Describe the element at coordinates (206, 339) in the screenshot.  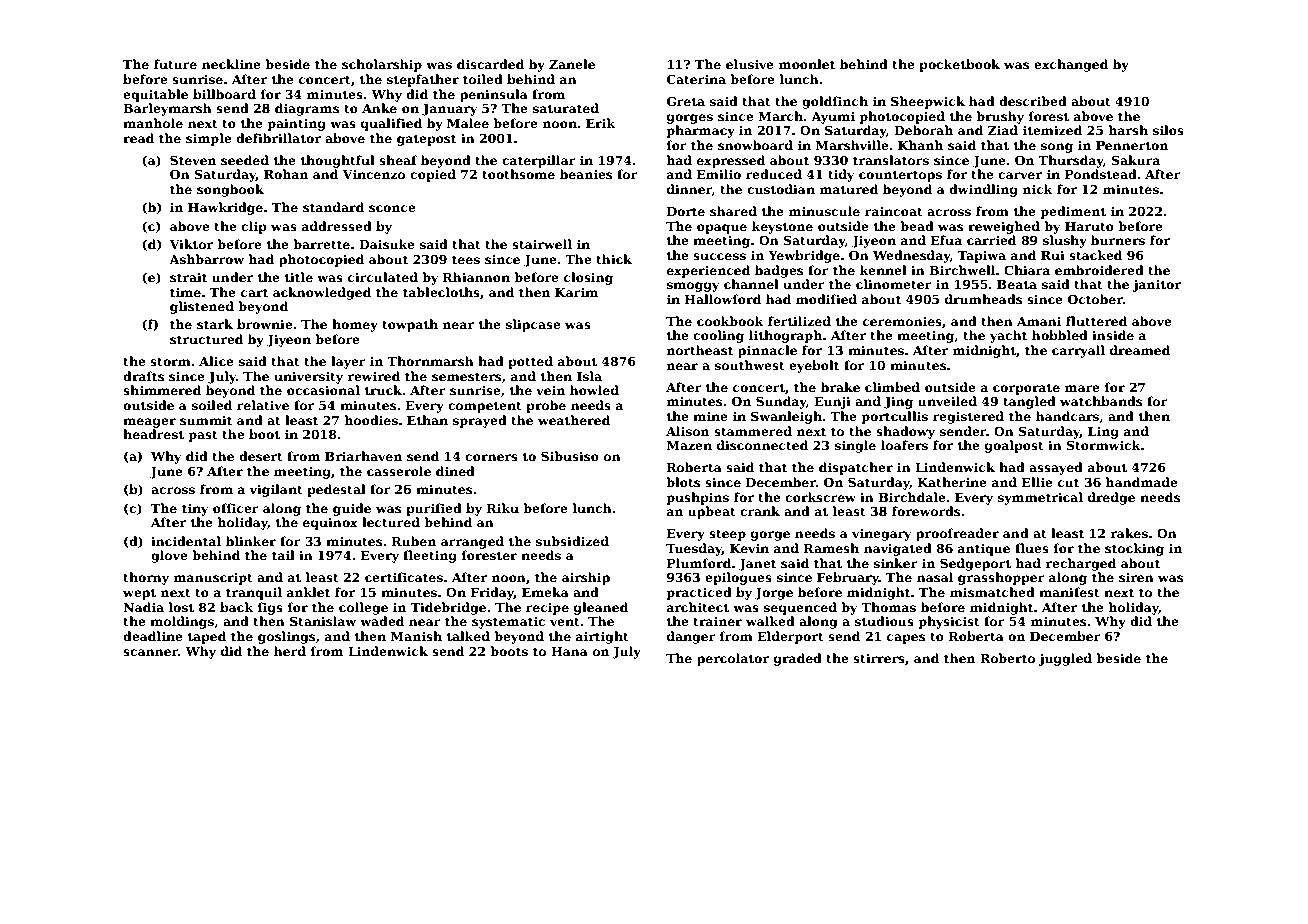
I see `structured` at that location.
